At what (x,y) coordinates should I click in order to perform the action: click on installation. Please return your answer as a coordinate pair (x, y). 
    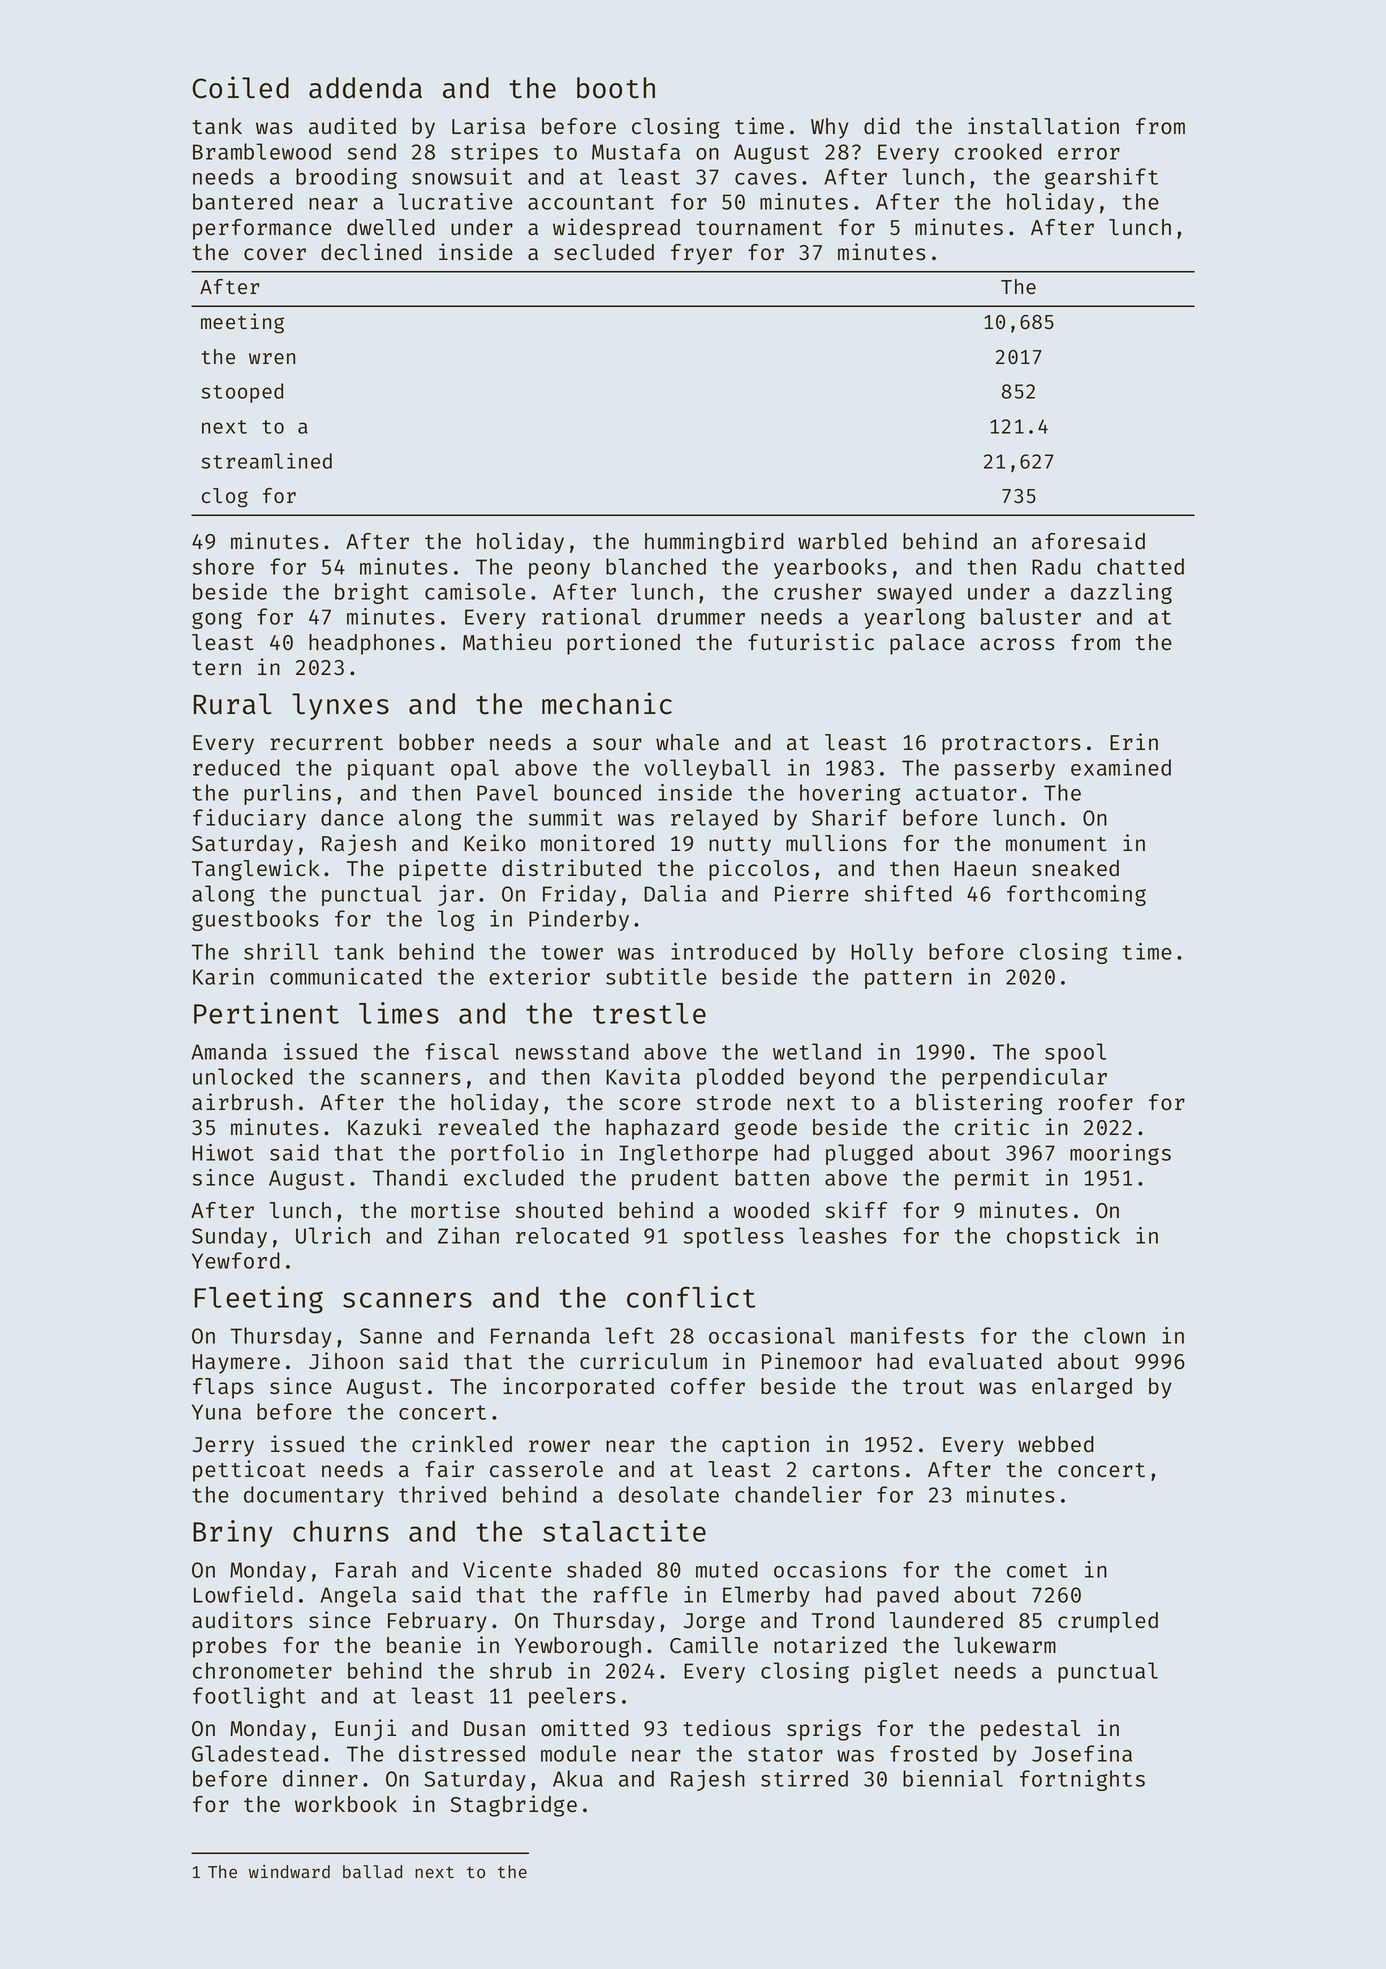
    Looking at the image, I should click on (1043, 126).
